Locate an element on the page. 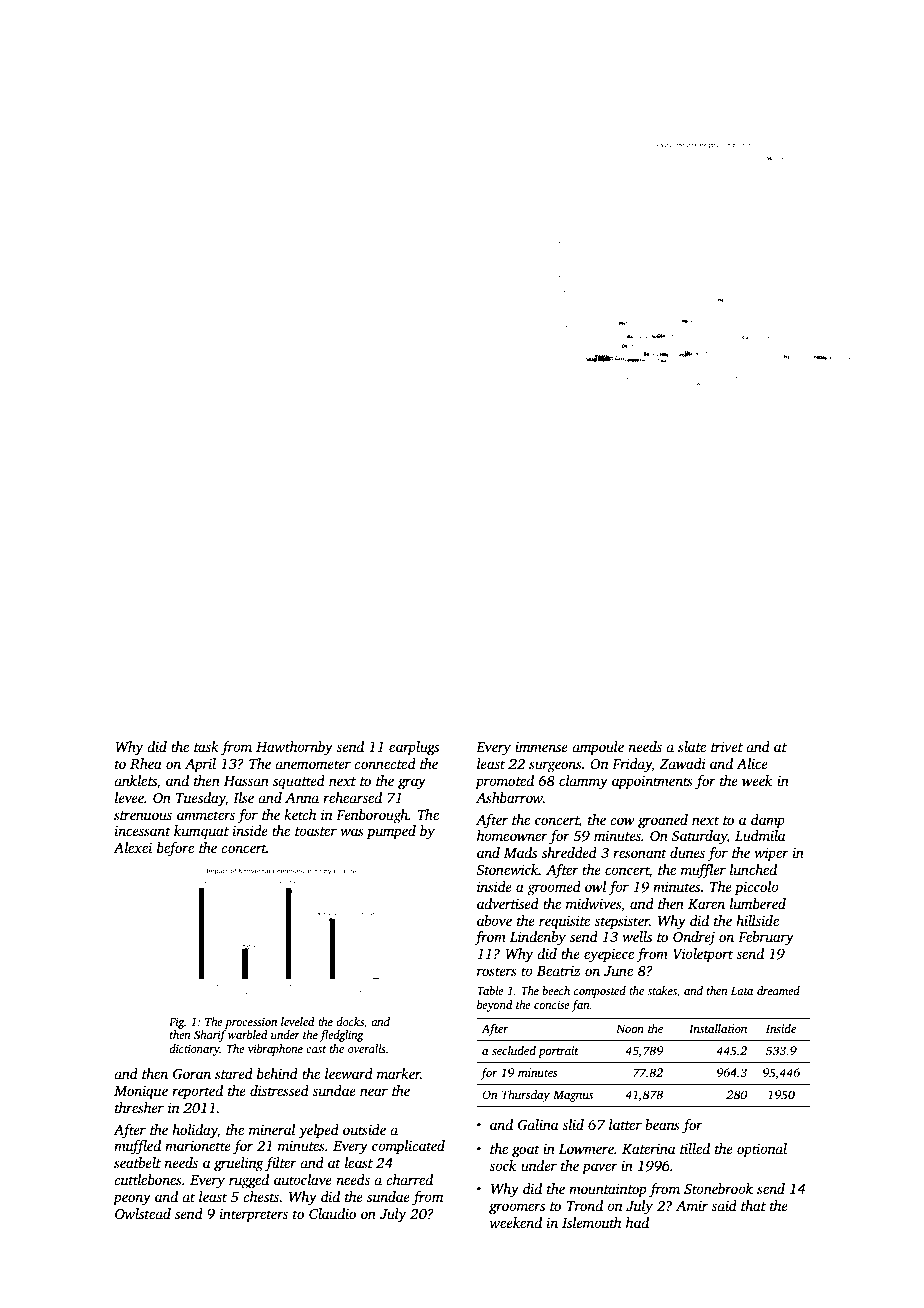  stakes is located at coordinates (662, 990).
